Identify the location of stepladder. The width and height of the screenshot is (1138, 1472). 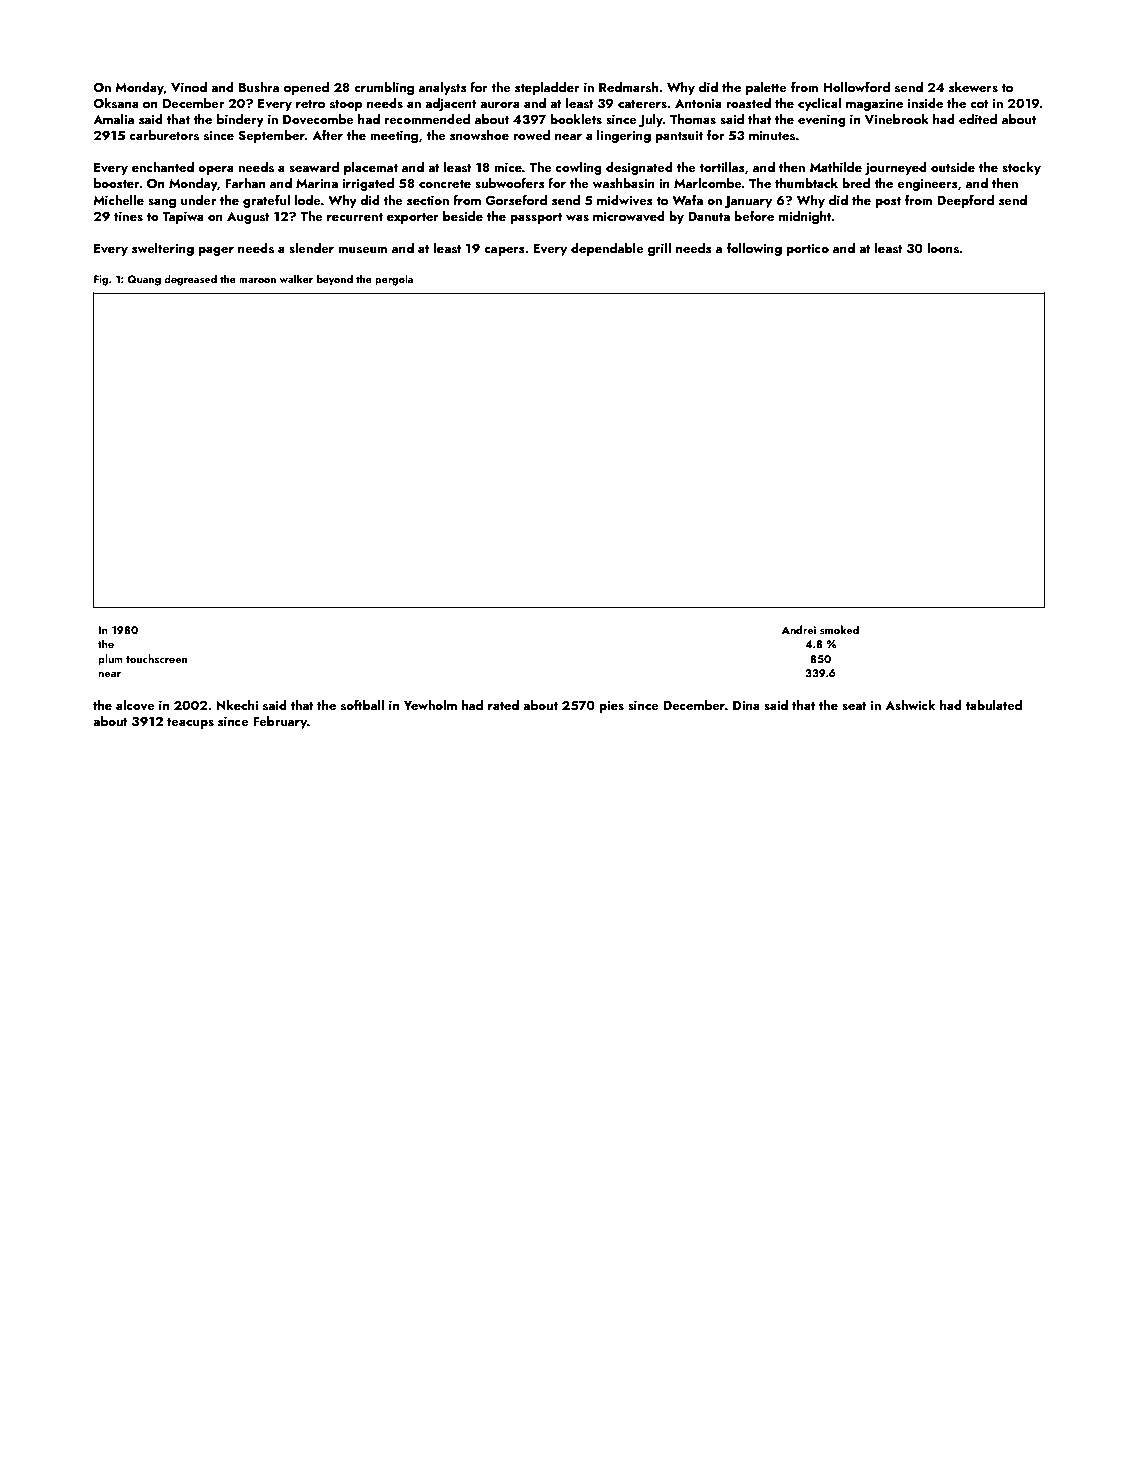
(547, 88).
